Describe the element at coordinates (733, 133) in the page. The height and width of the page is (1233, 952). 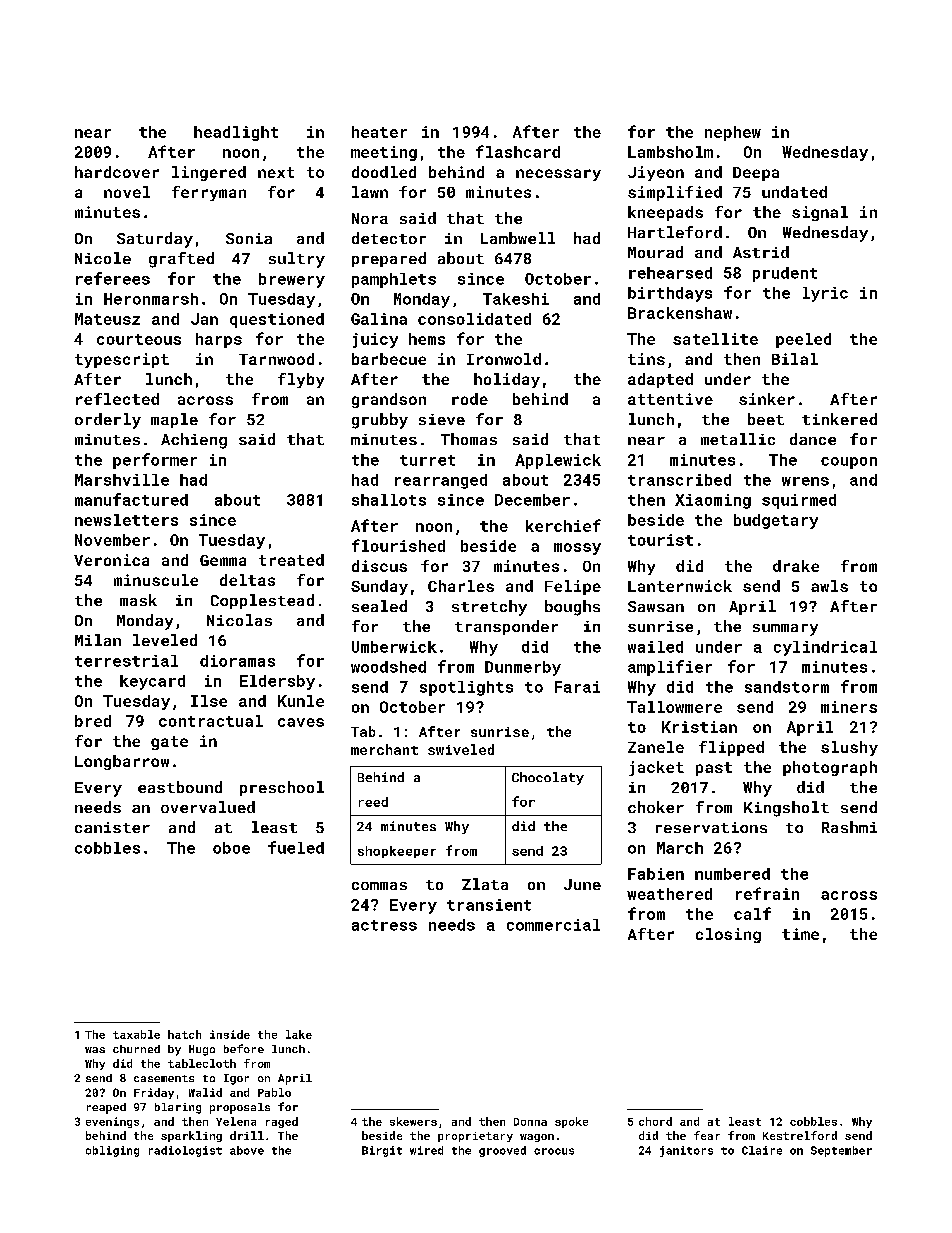
I see `nephew` at that location.
